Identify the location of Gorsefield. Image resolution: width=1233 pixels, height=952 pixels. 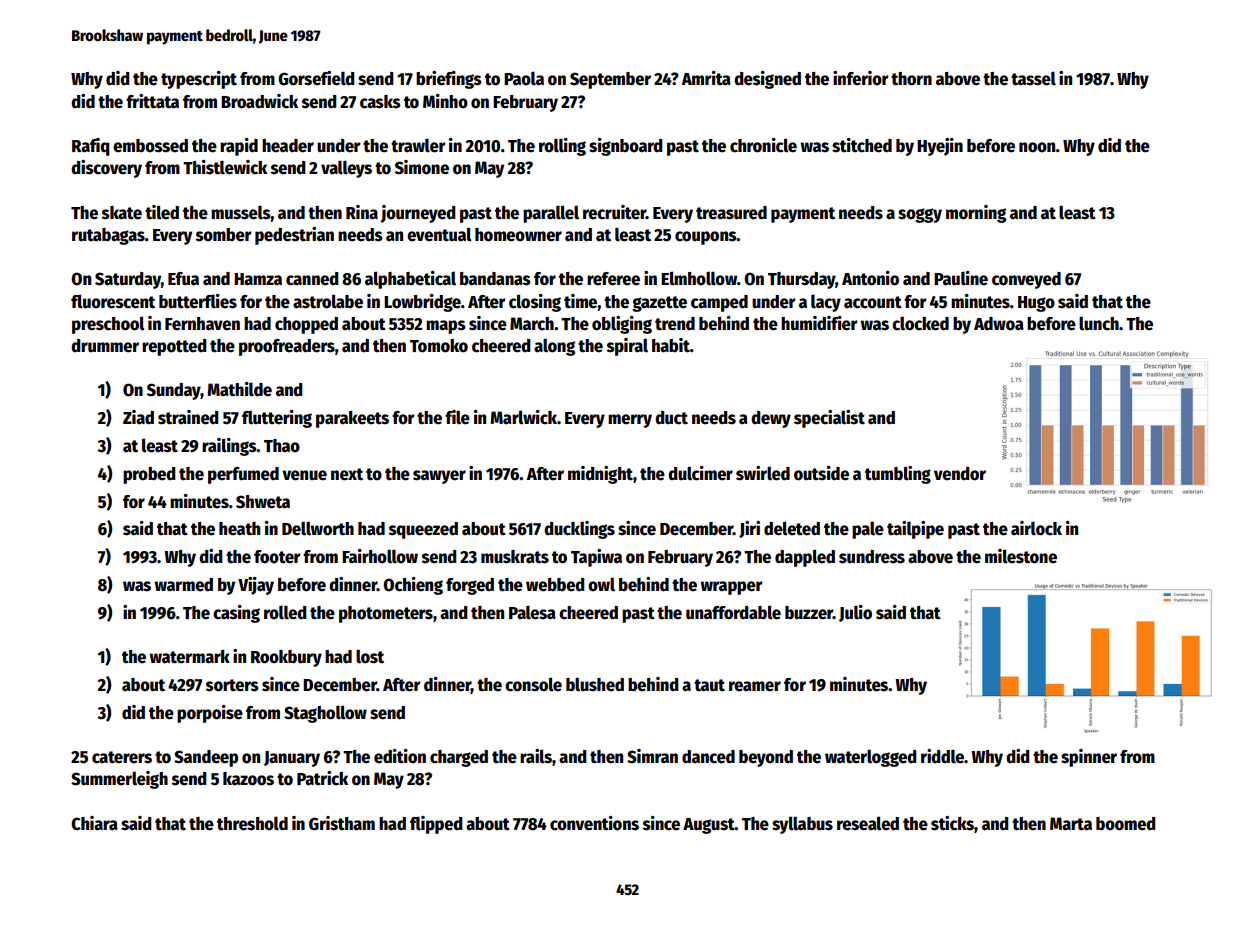
(316, 78).
